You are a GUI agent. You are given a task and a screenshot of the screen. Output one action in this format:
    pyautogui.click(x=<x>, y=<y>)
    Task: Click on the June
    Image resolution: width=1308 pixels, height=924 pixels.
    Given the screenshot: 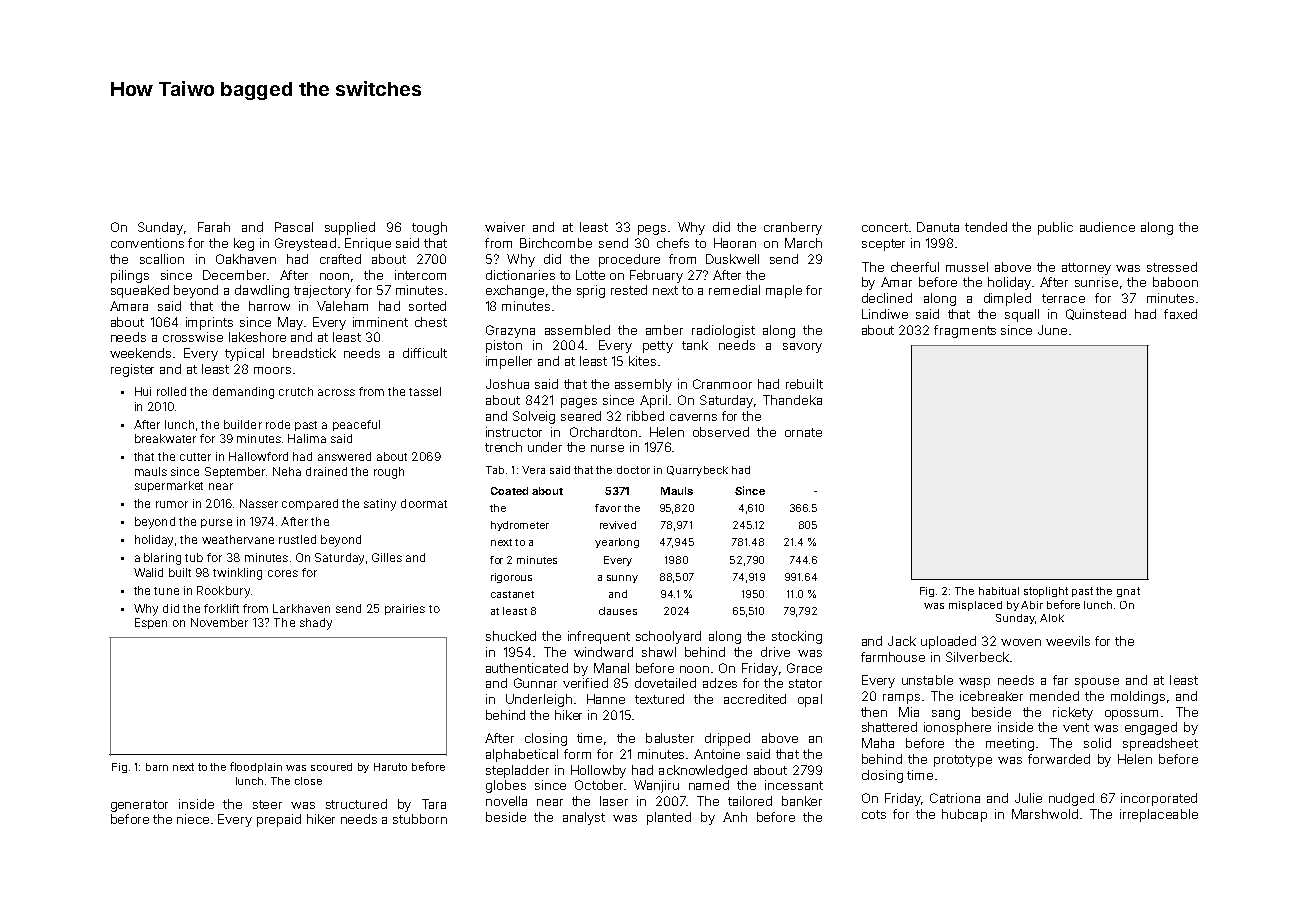 What is the action you would take?
    pyautogui.click(x=1052, y=330)
